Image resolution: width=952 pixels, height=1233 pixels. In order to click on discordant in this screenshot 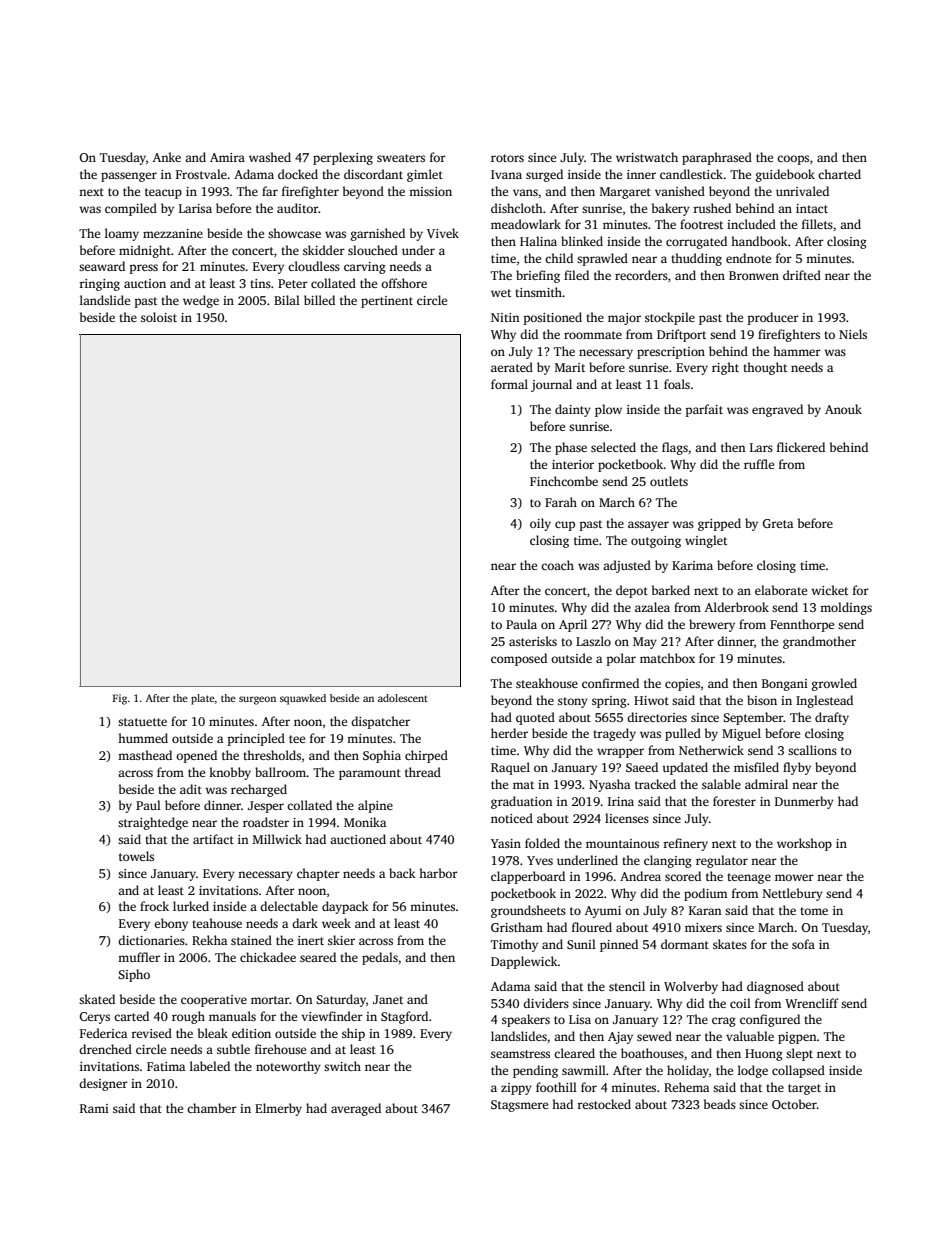, I will do `click(373, 174)`.
